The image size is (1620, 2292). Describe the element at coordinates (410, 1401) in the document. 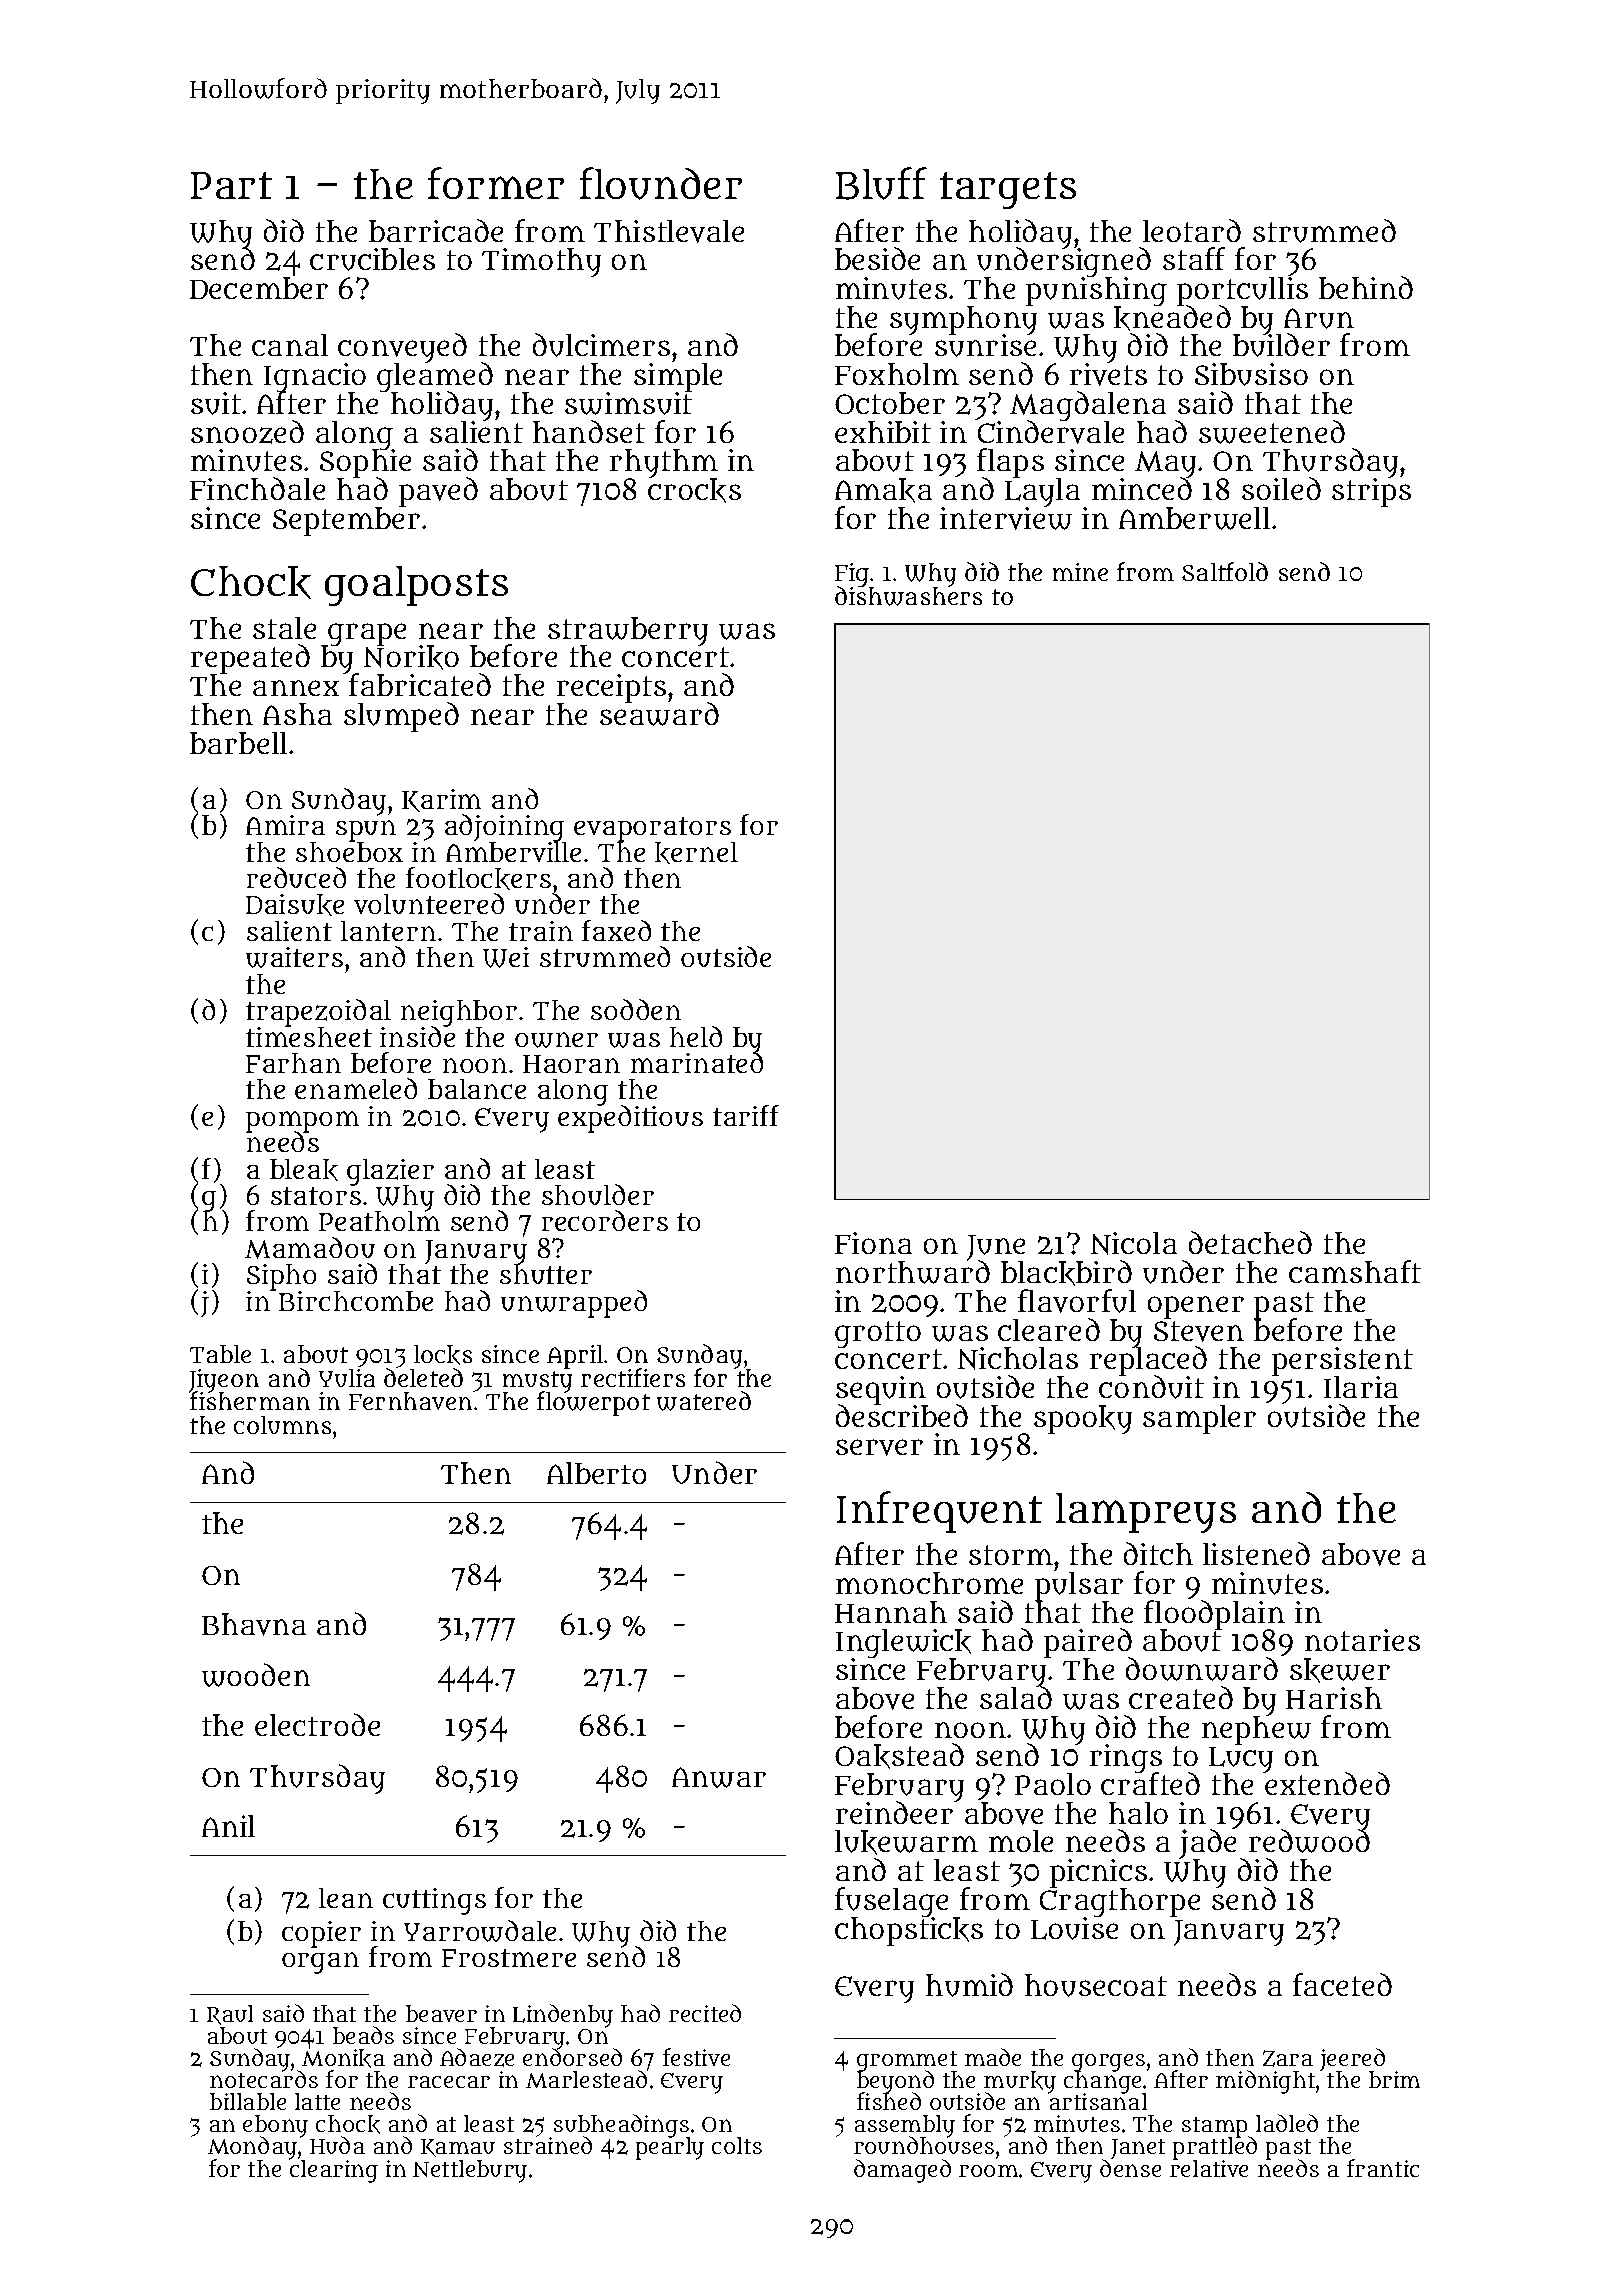

I see `Fernhaven` at that location.
